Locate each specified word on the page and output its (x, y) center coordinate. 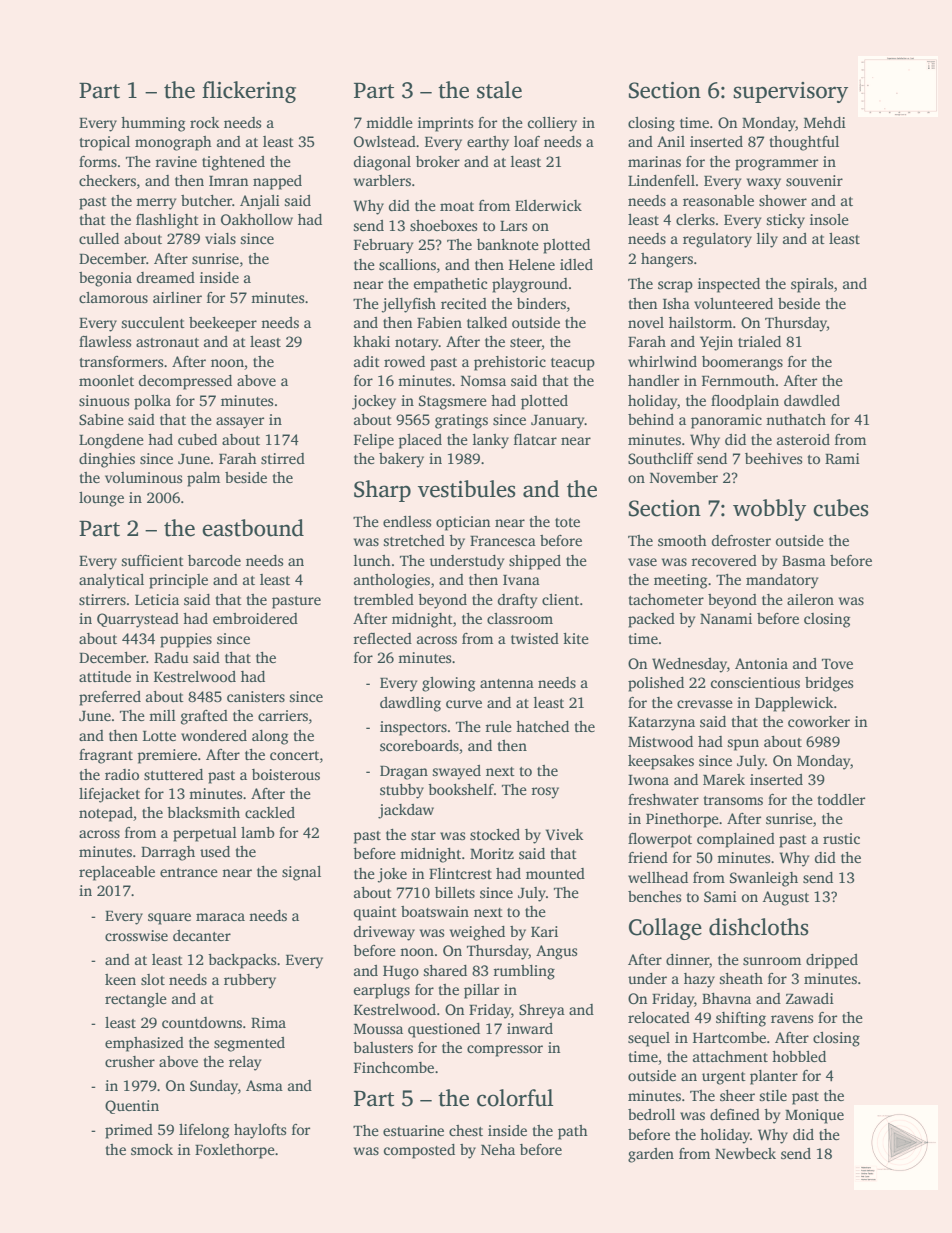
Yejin (716, 343)
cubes (841, 508)
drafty (517, 601)
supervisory (790, 92)
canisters (256, 696)
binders (541, 303)
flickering (249, 92)
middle (389, 122)
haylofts (260, 1131)
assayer (240, 423)
